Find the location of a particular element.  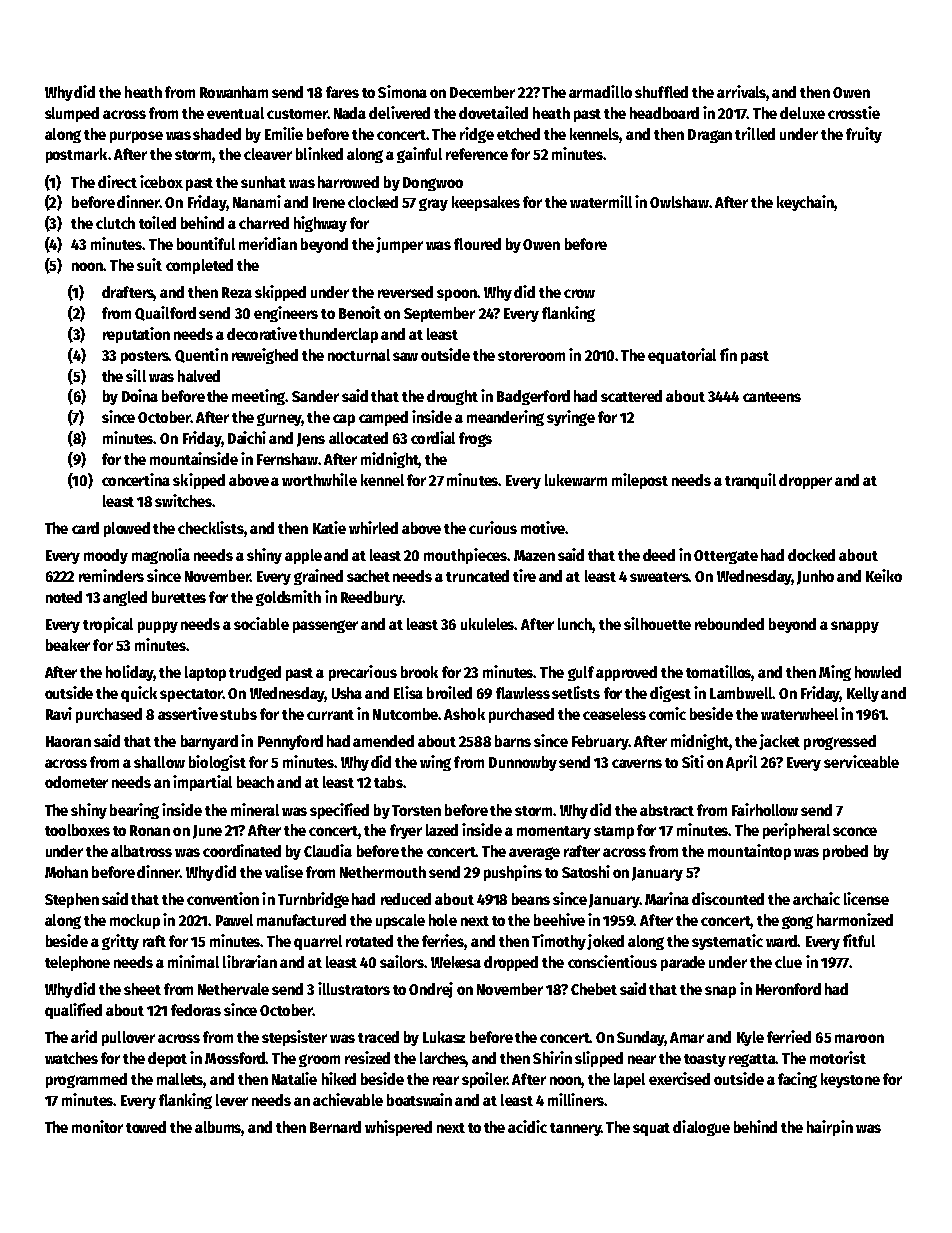

armadillo is located at coordinates (600, 91).
